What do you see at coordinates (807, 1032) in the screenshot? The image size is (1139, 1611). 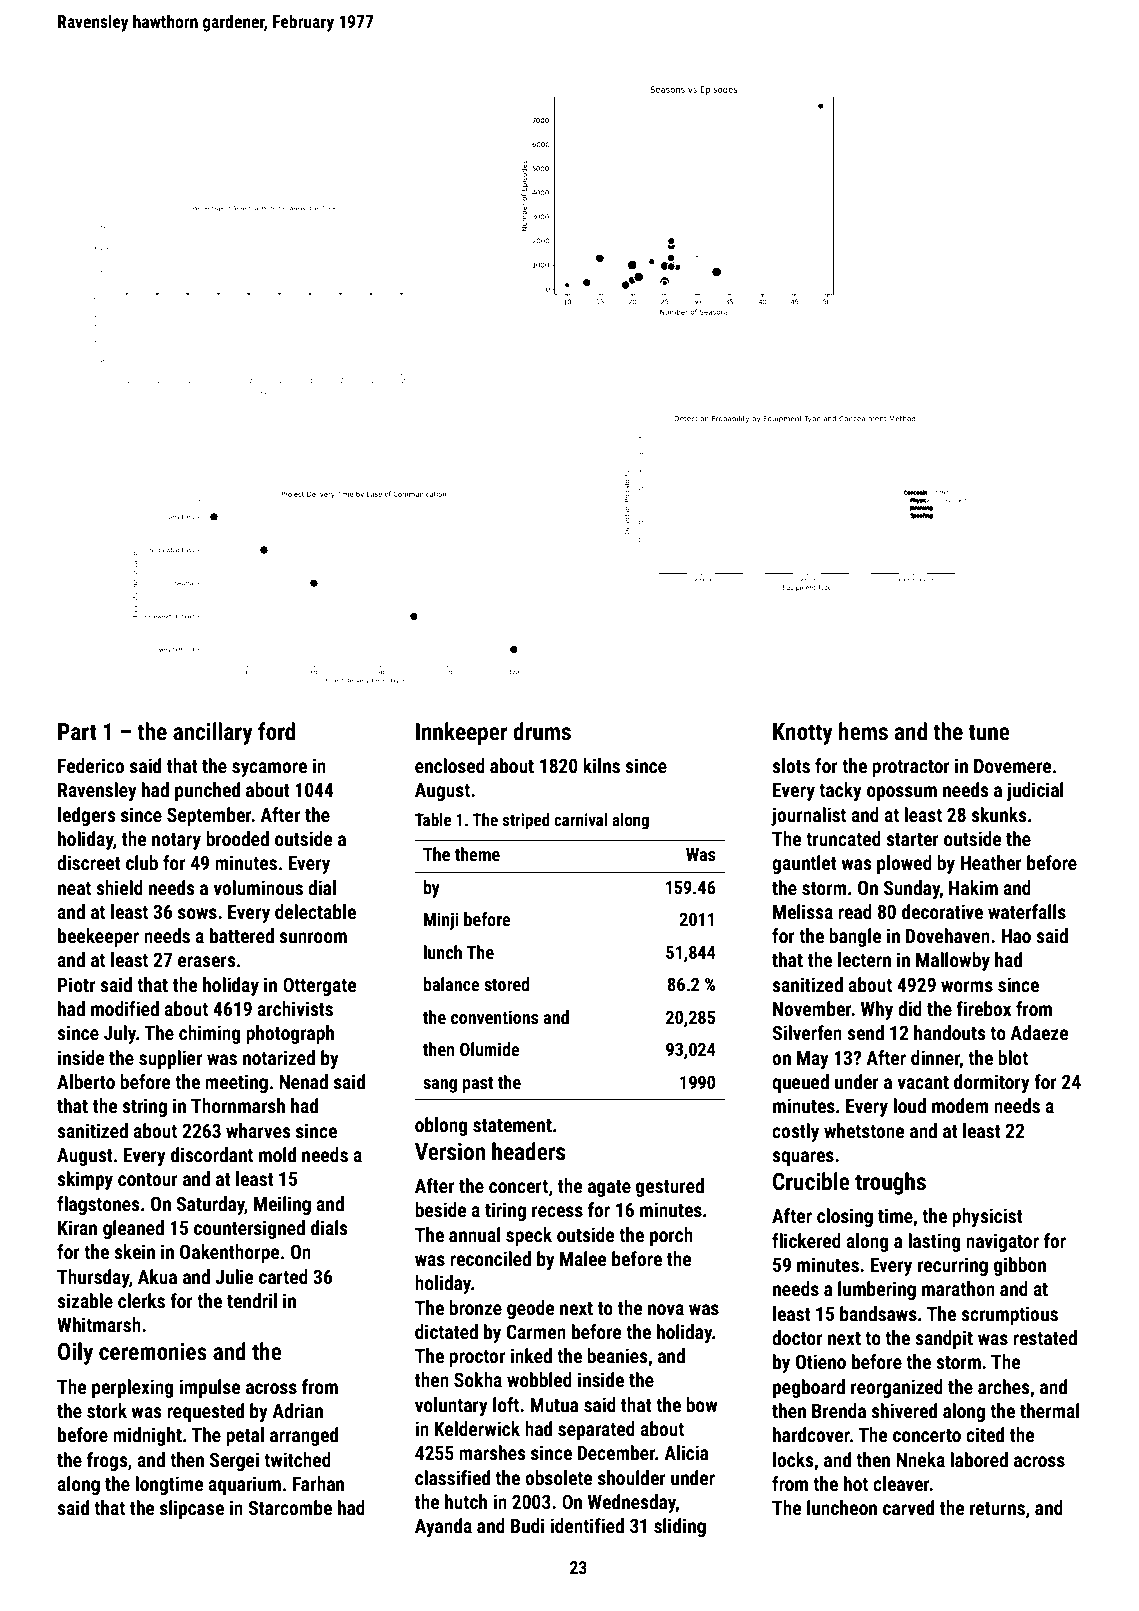 I see `Silverfen` at bounding box center [807, 1032].
